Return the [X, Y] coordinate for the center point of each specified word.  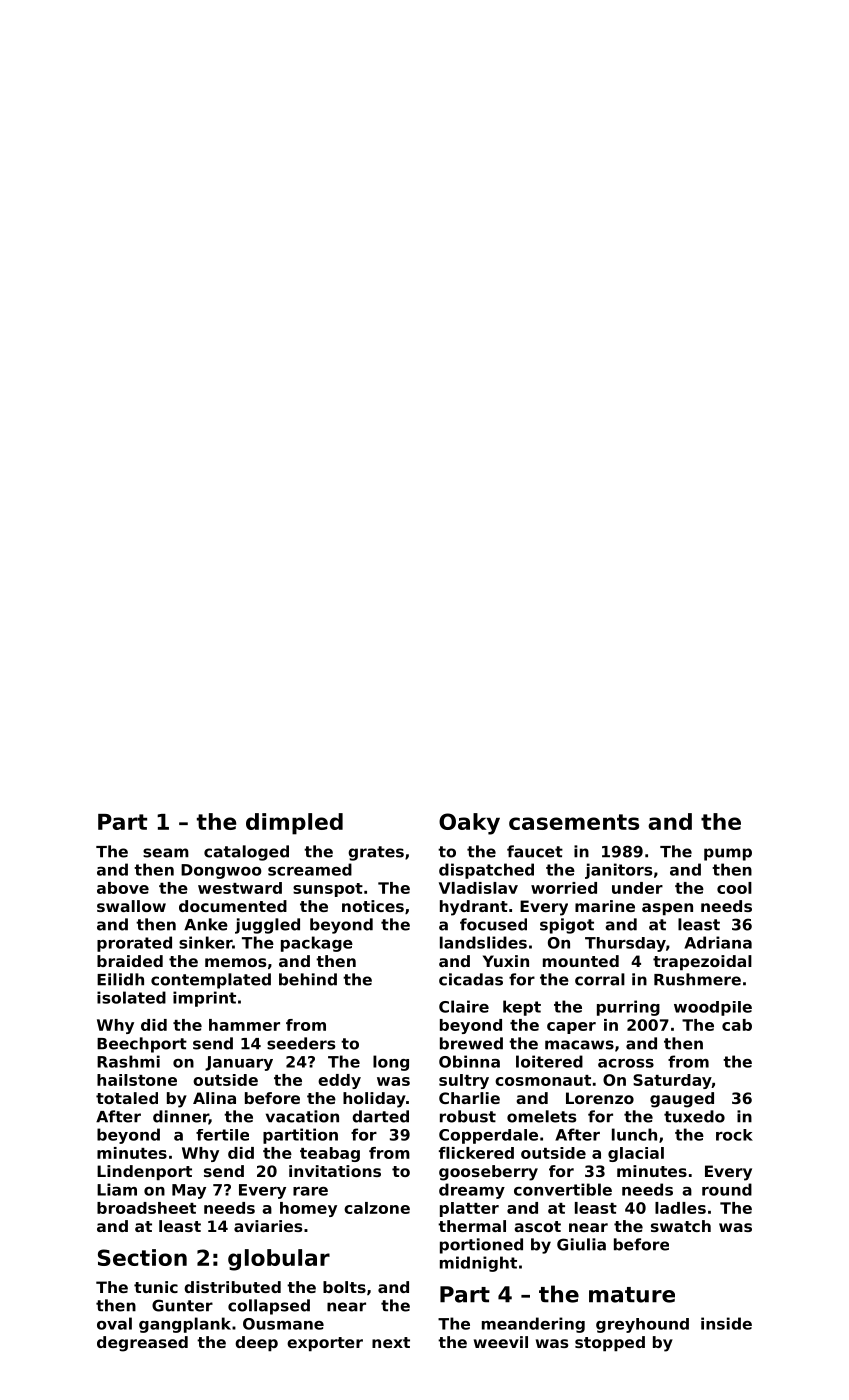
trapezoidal [702, 963]
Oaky [469, 824]
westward [240, 888]
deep [256, 1344]
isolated [131, 997]
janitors [618, 871]
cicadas [471, 979]
